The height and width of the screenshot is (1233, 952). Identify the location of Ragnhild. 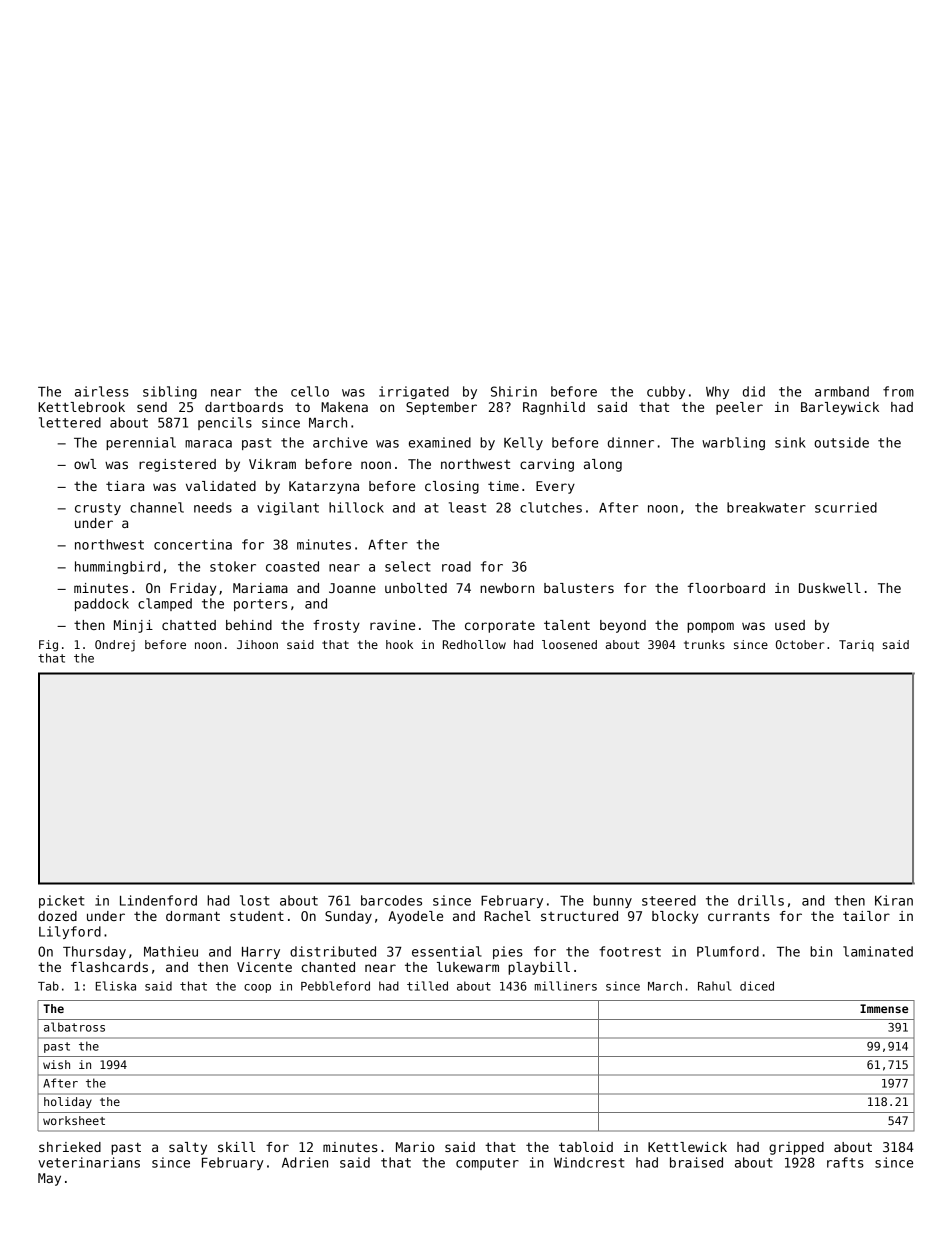
(554, 408).
